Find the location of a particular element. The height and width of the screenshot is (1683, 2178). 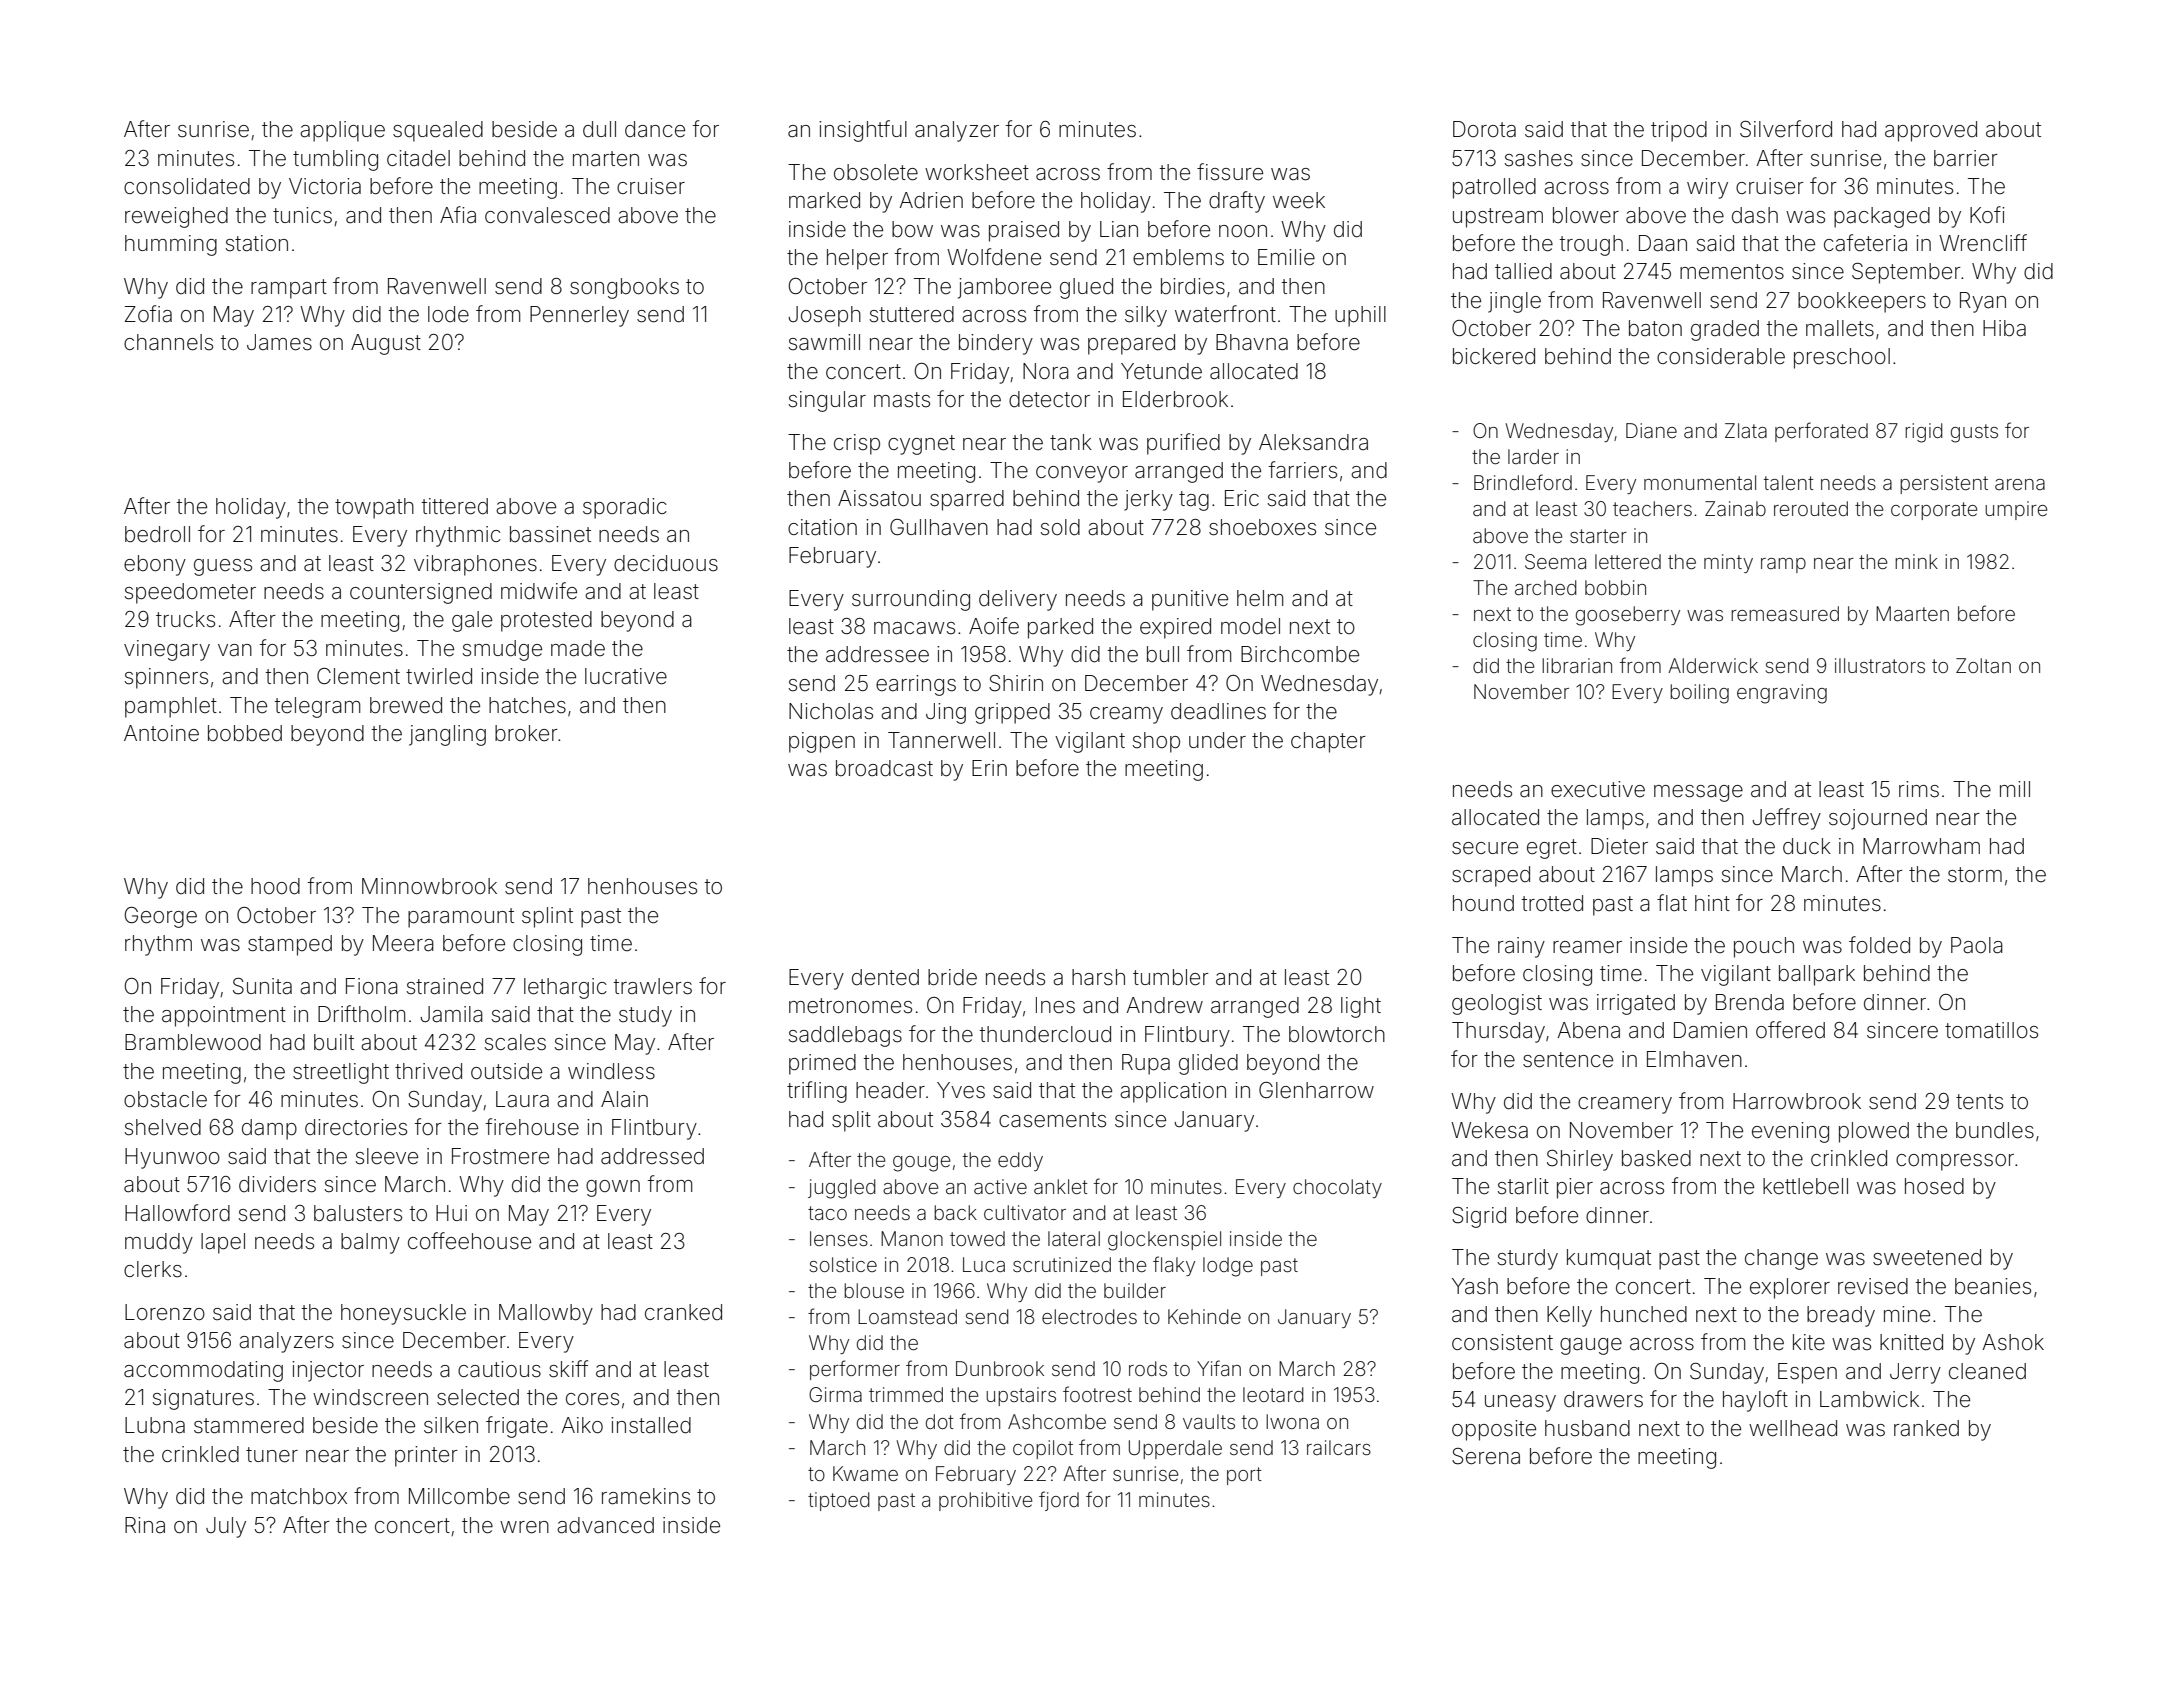

harsh is located at coordinates (1098, 977).
